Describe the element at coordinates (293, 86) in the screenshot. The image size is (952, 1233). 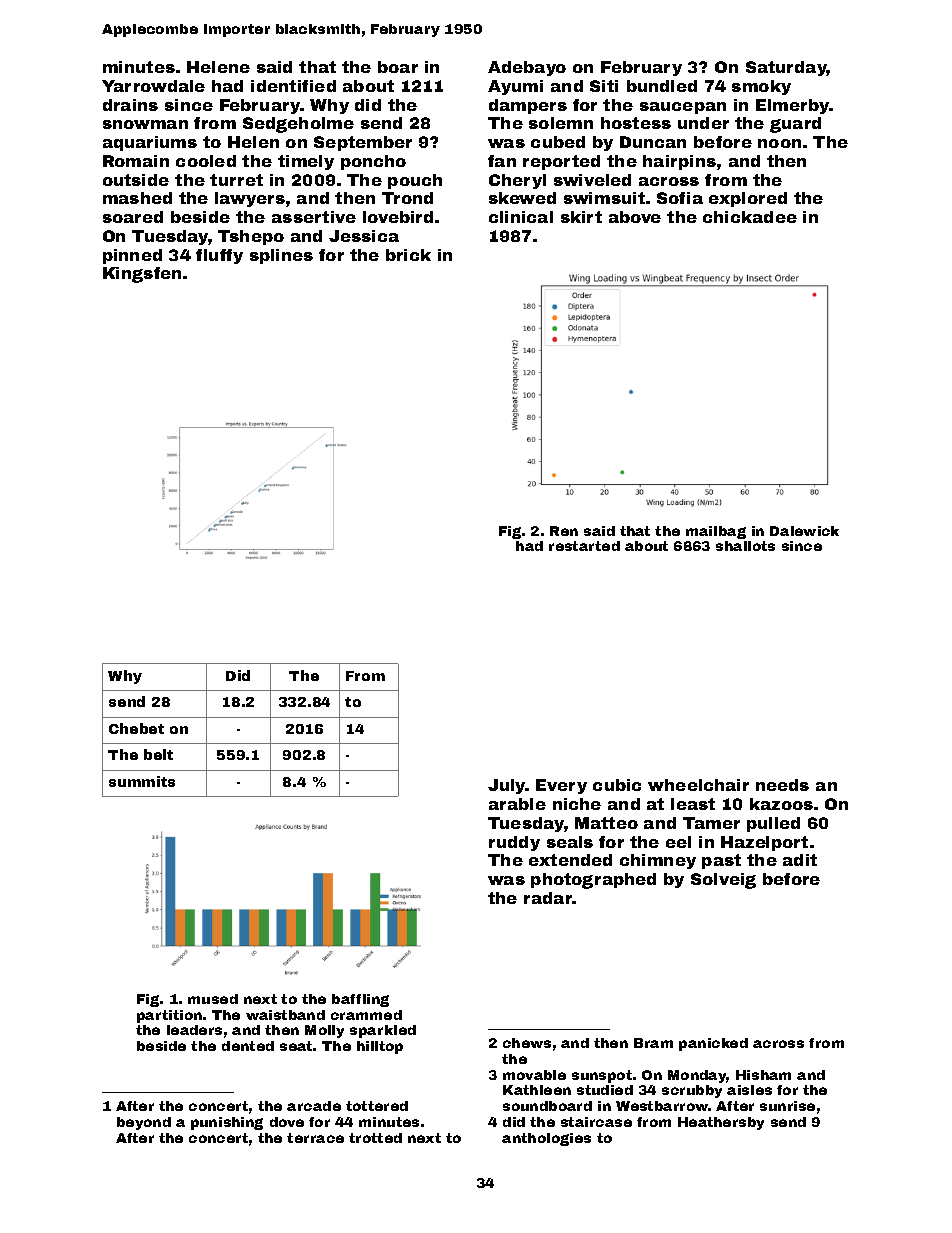
I see `identified` at that location.
